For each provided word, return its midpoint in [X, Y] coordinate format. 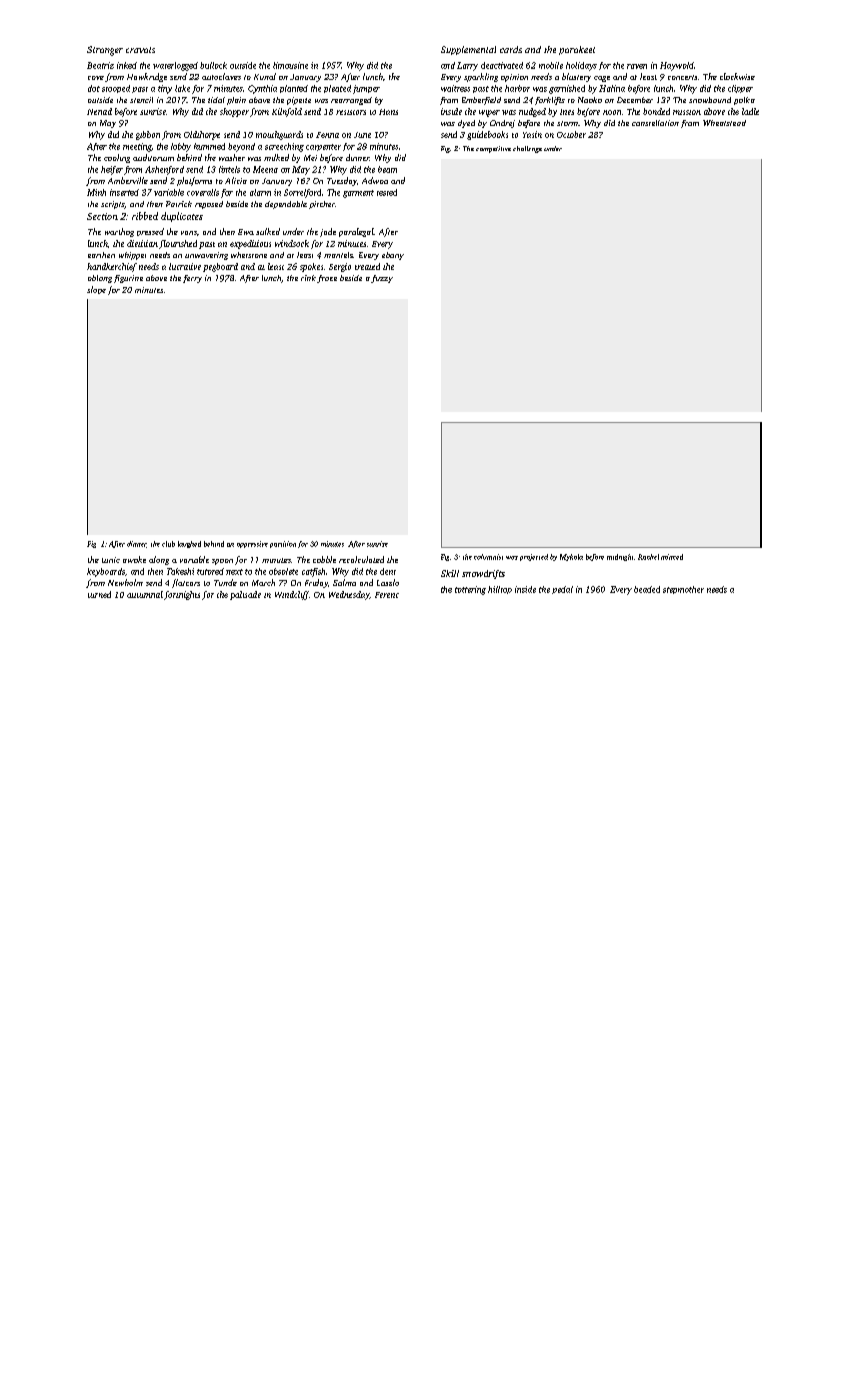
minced [672, 557]
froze [327, 279]
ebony [393, 256]
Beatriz [100, 65]
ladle [750, 111]
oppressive [252, 544]
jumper [366, 89]
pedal [562, 590]
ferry [192, 279]
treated [367, 266]
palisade [245, 595]
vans [189, 233]
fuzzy [382, 279]
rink [308, 278]
